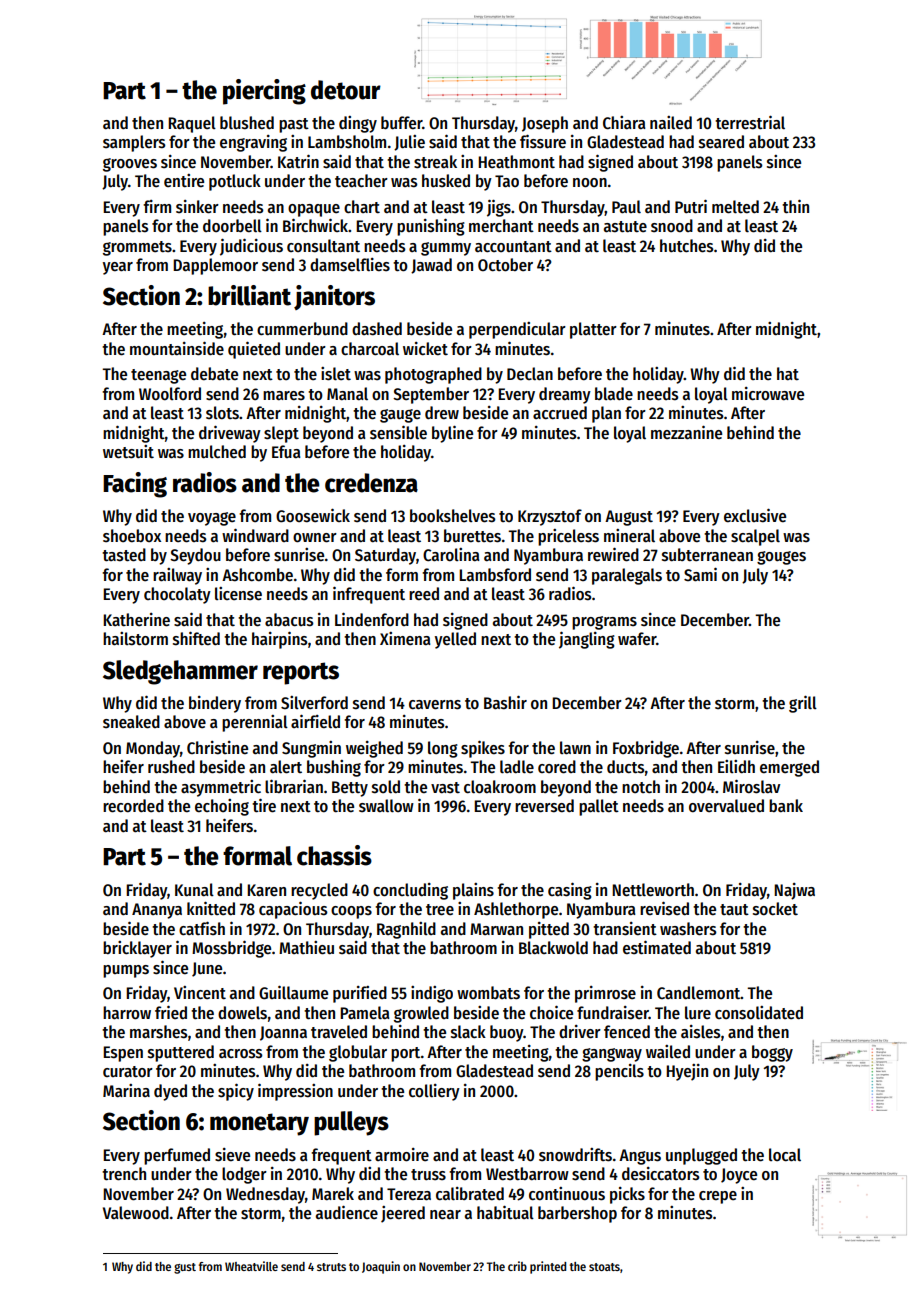 The image size is (924, 1308). I want to click on exclusive, so click(755, 515).
